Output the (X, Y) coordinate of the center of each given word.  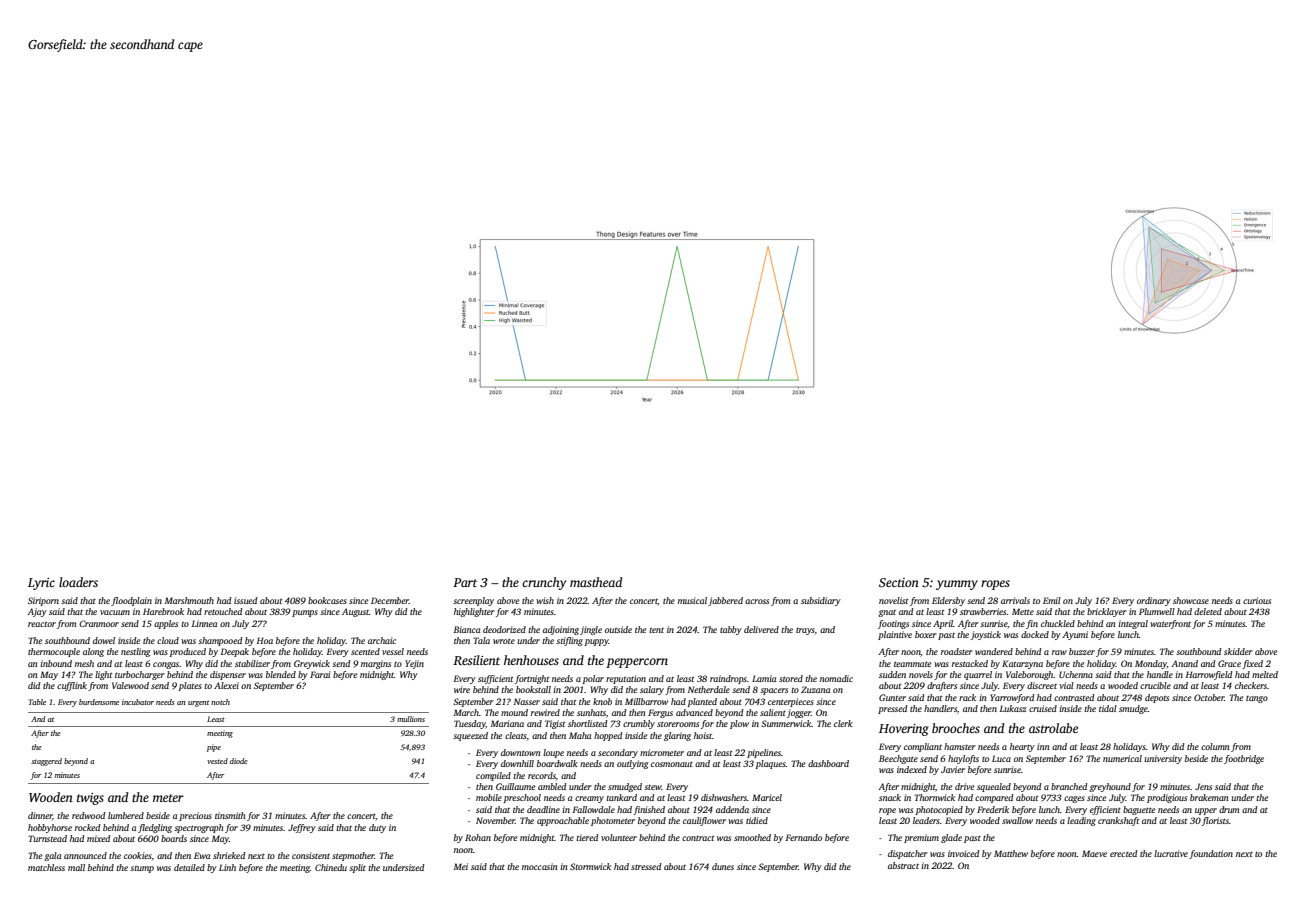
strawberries (983, 611)
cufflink (72, 686)
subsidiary (821, 601)
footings (893, 624)
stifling (569, 641)
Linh (227, 867)
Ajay (37, 612)
